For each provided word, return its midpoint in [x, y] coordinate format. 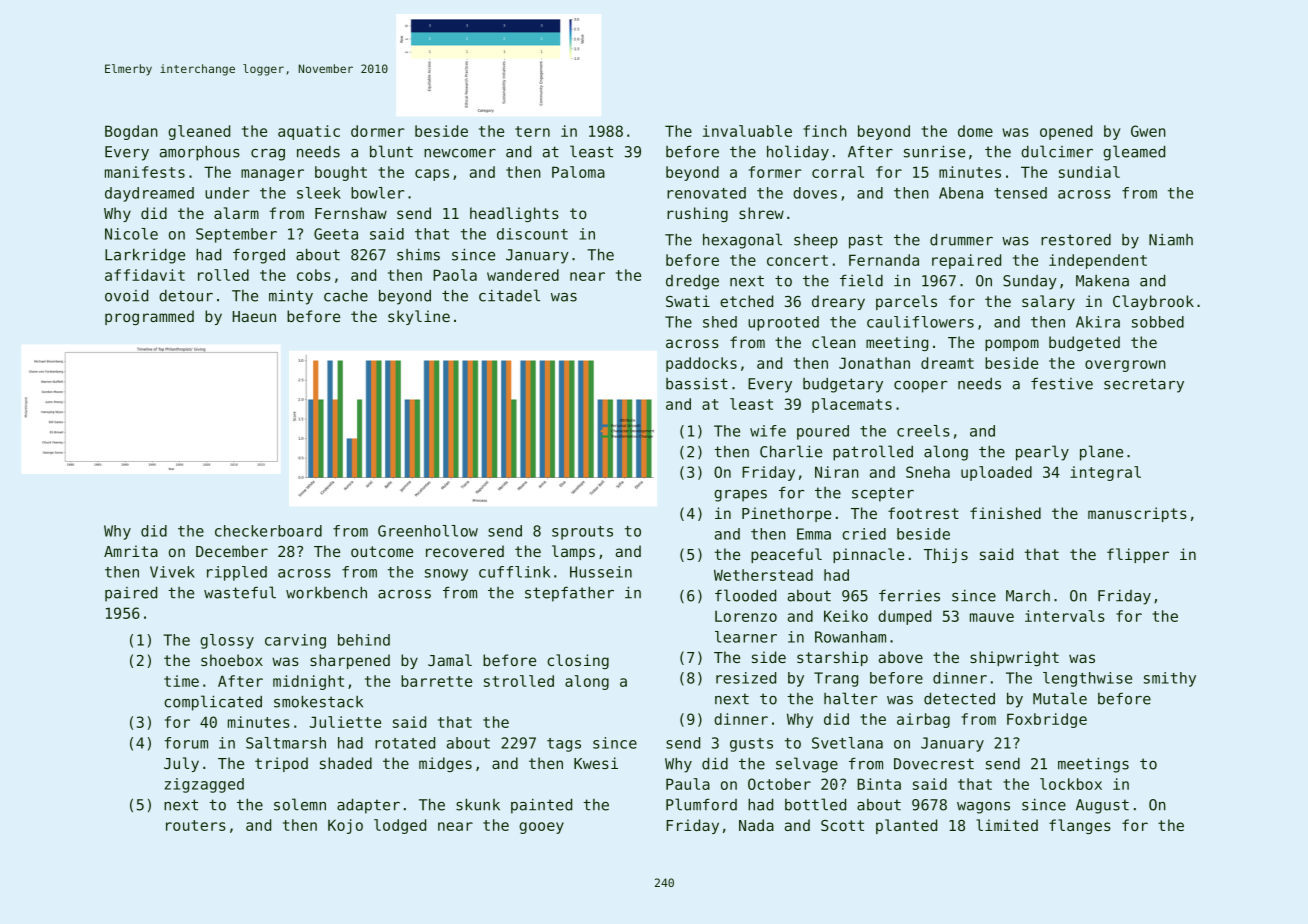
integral [1105, 473]
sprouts [582, 533]
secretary [1144, 385]
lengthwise [1087, 679]
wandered [523, 275]
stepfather [569, 594]
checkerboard [268, 531]
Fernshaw [351, 213]
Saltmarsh [286, 743]
